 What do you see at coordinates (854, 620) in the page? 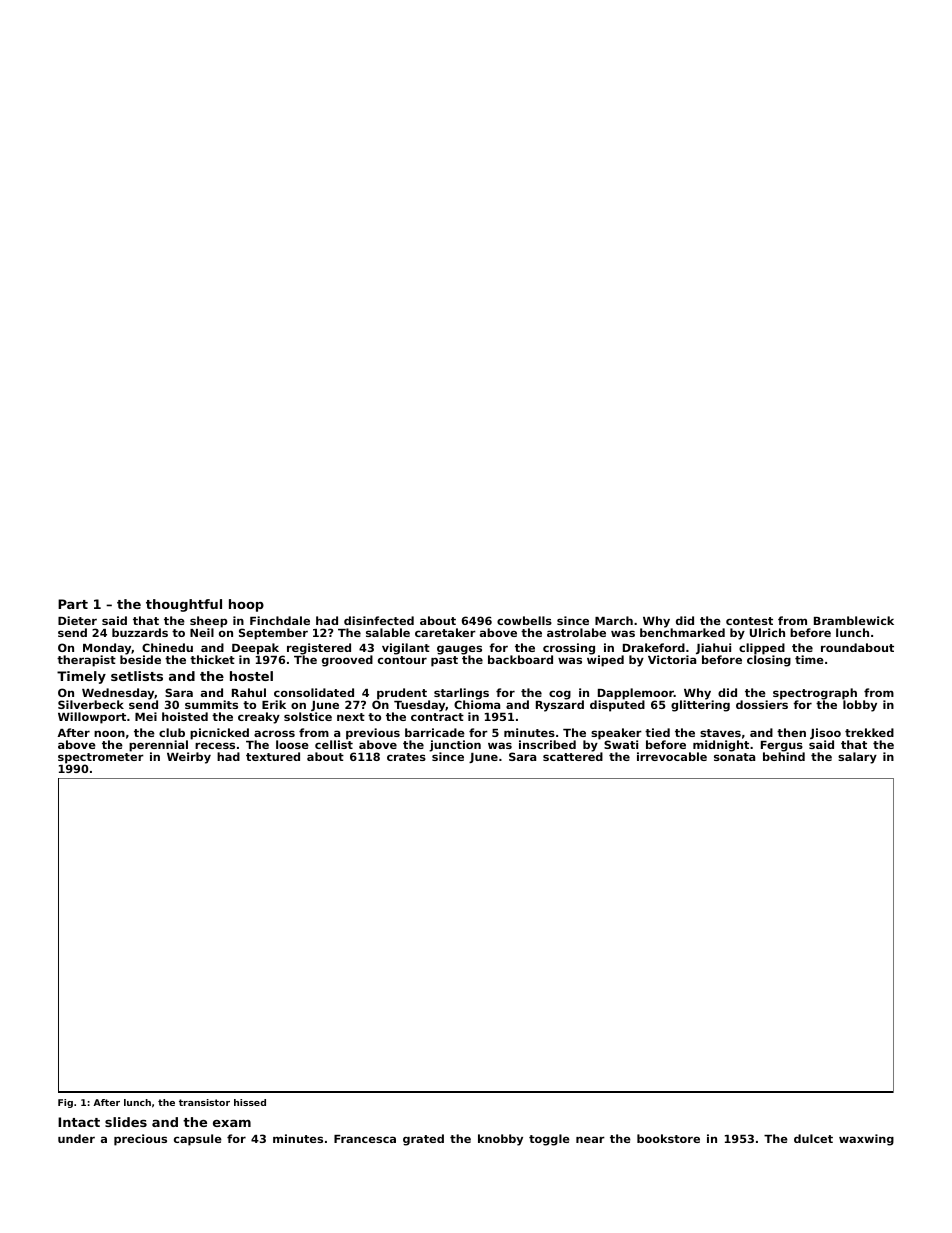
I see `Bramblewick` at bounding box center [854, 620].
